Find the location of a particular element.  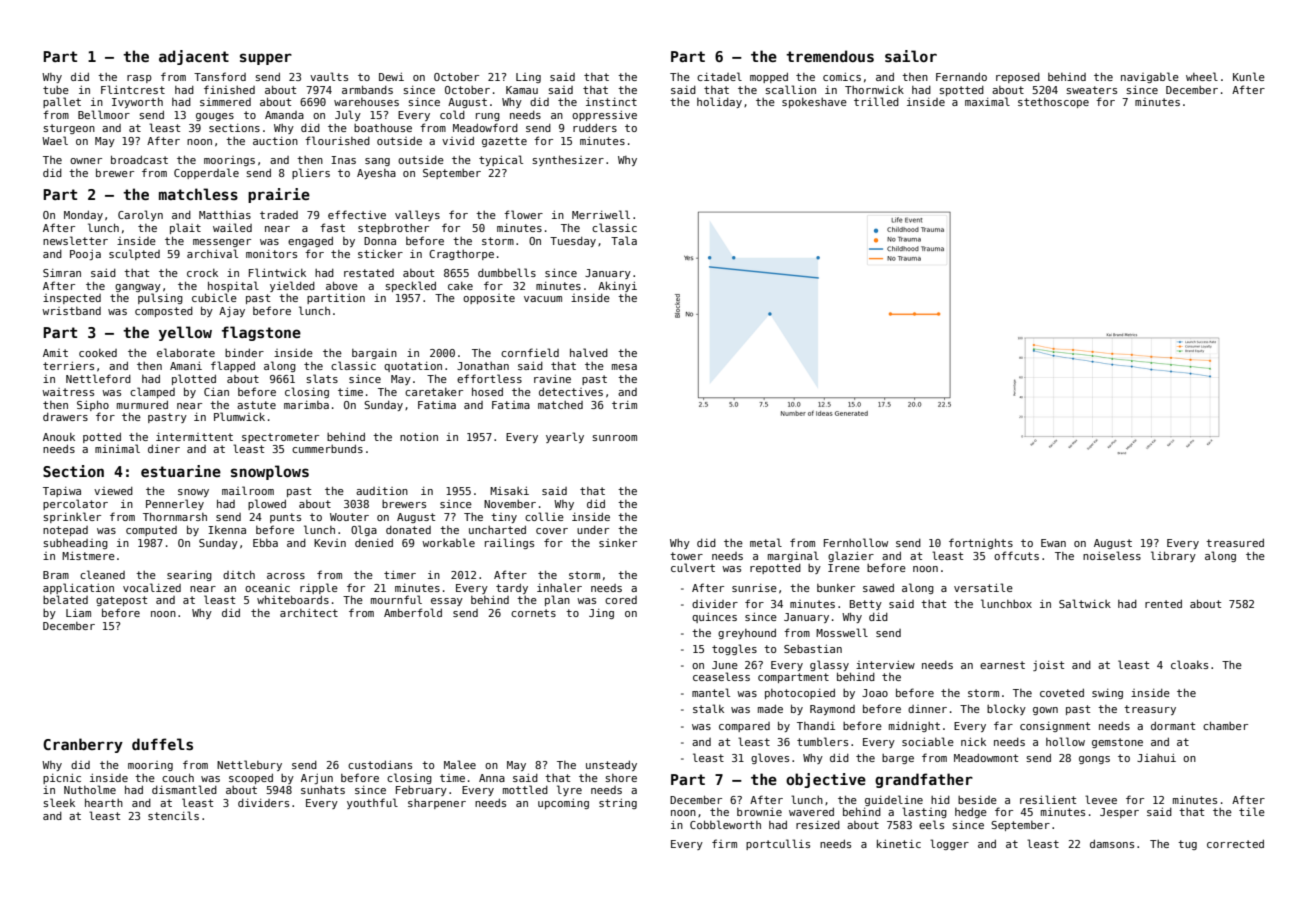

navigable is located at coordinates (1150, 77).
